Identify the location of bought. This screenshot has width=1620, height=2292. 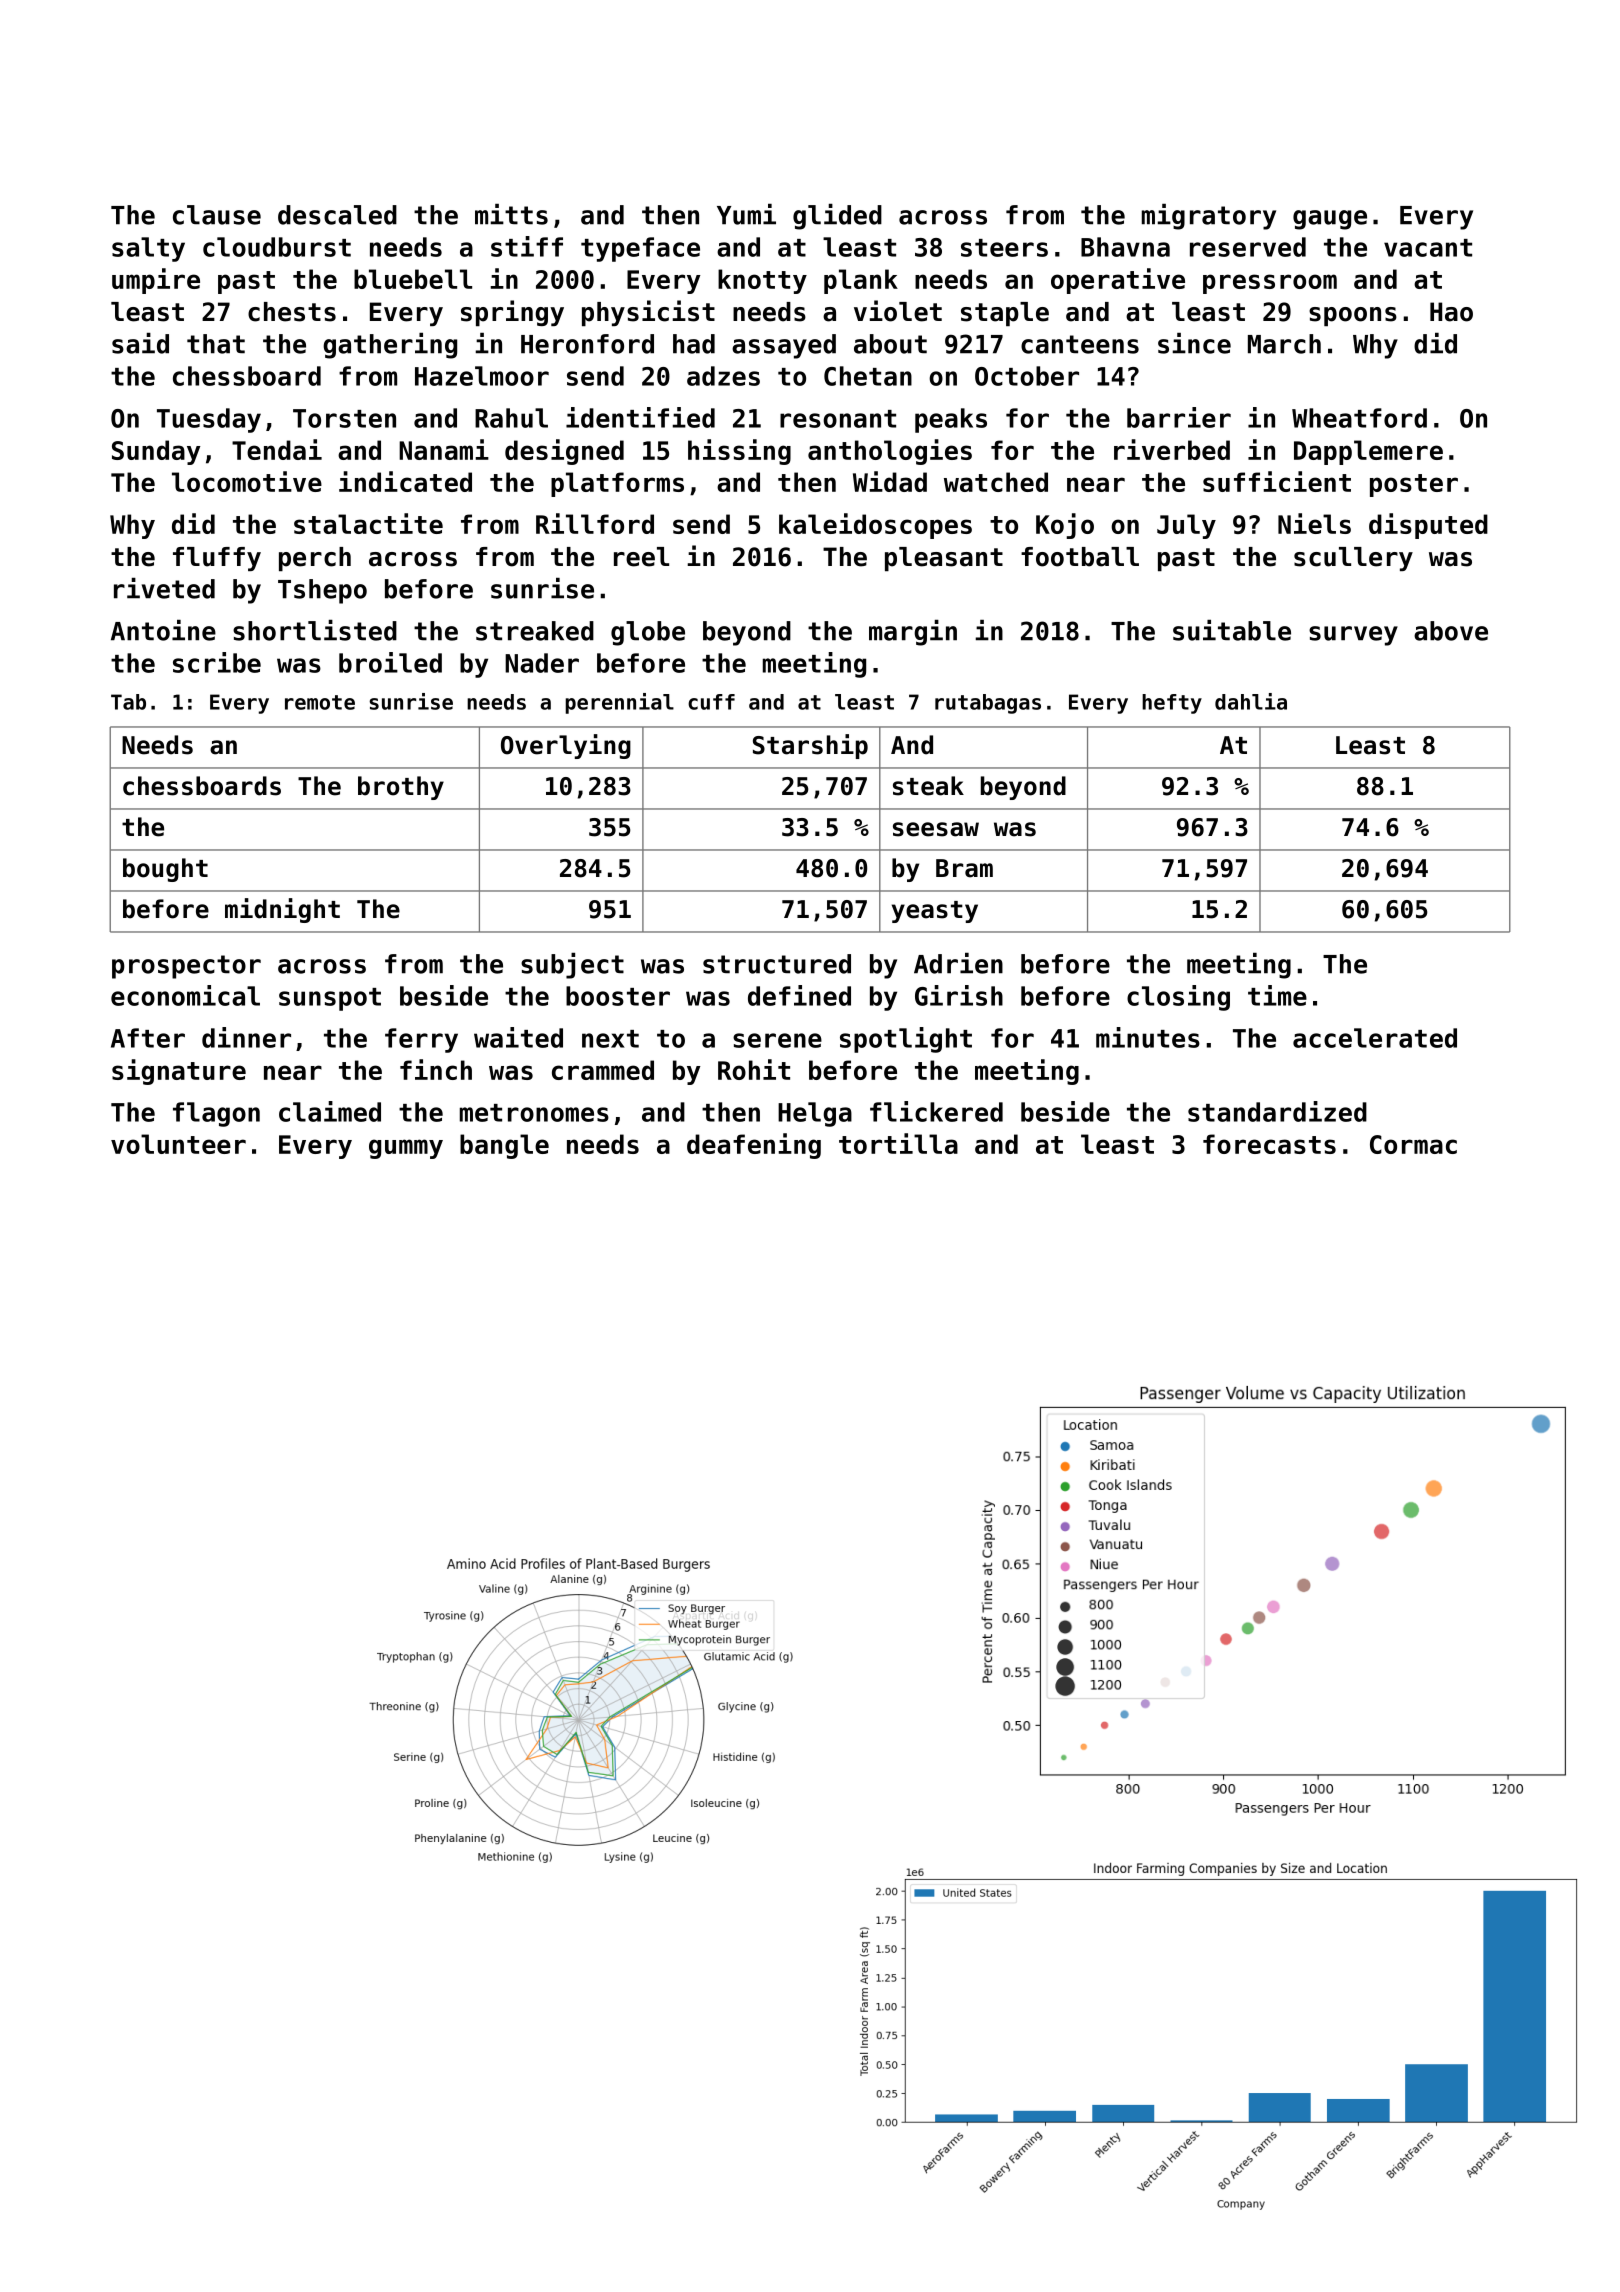
(165, 870).
